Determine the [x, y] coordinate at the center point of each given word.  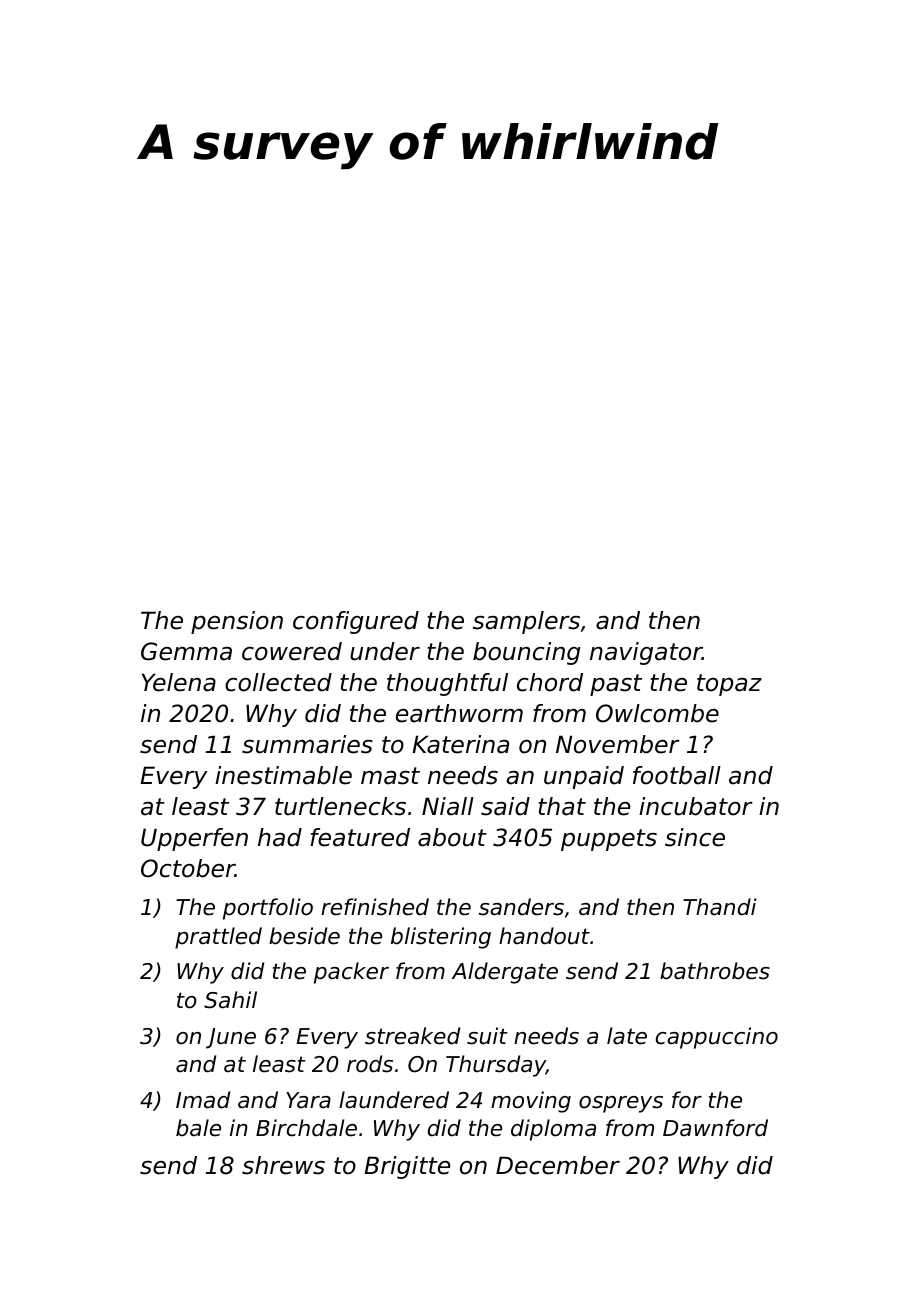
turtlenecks [340, 806]
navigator [646, 653]
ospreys [621, 1104]
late [627, 1036]
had [280, 837]
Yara [308, 1100]
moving [531, 1102]
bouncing [527, 653]
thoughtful [447, 684]
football [677, 775]
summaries [307, 744]
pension [237, 622]
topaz [729, 685]
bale [198, 1128]
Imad [203, 1100]
